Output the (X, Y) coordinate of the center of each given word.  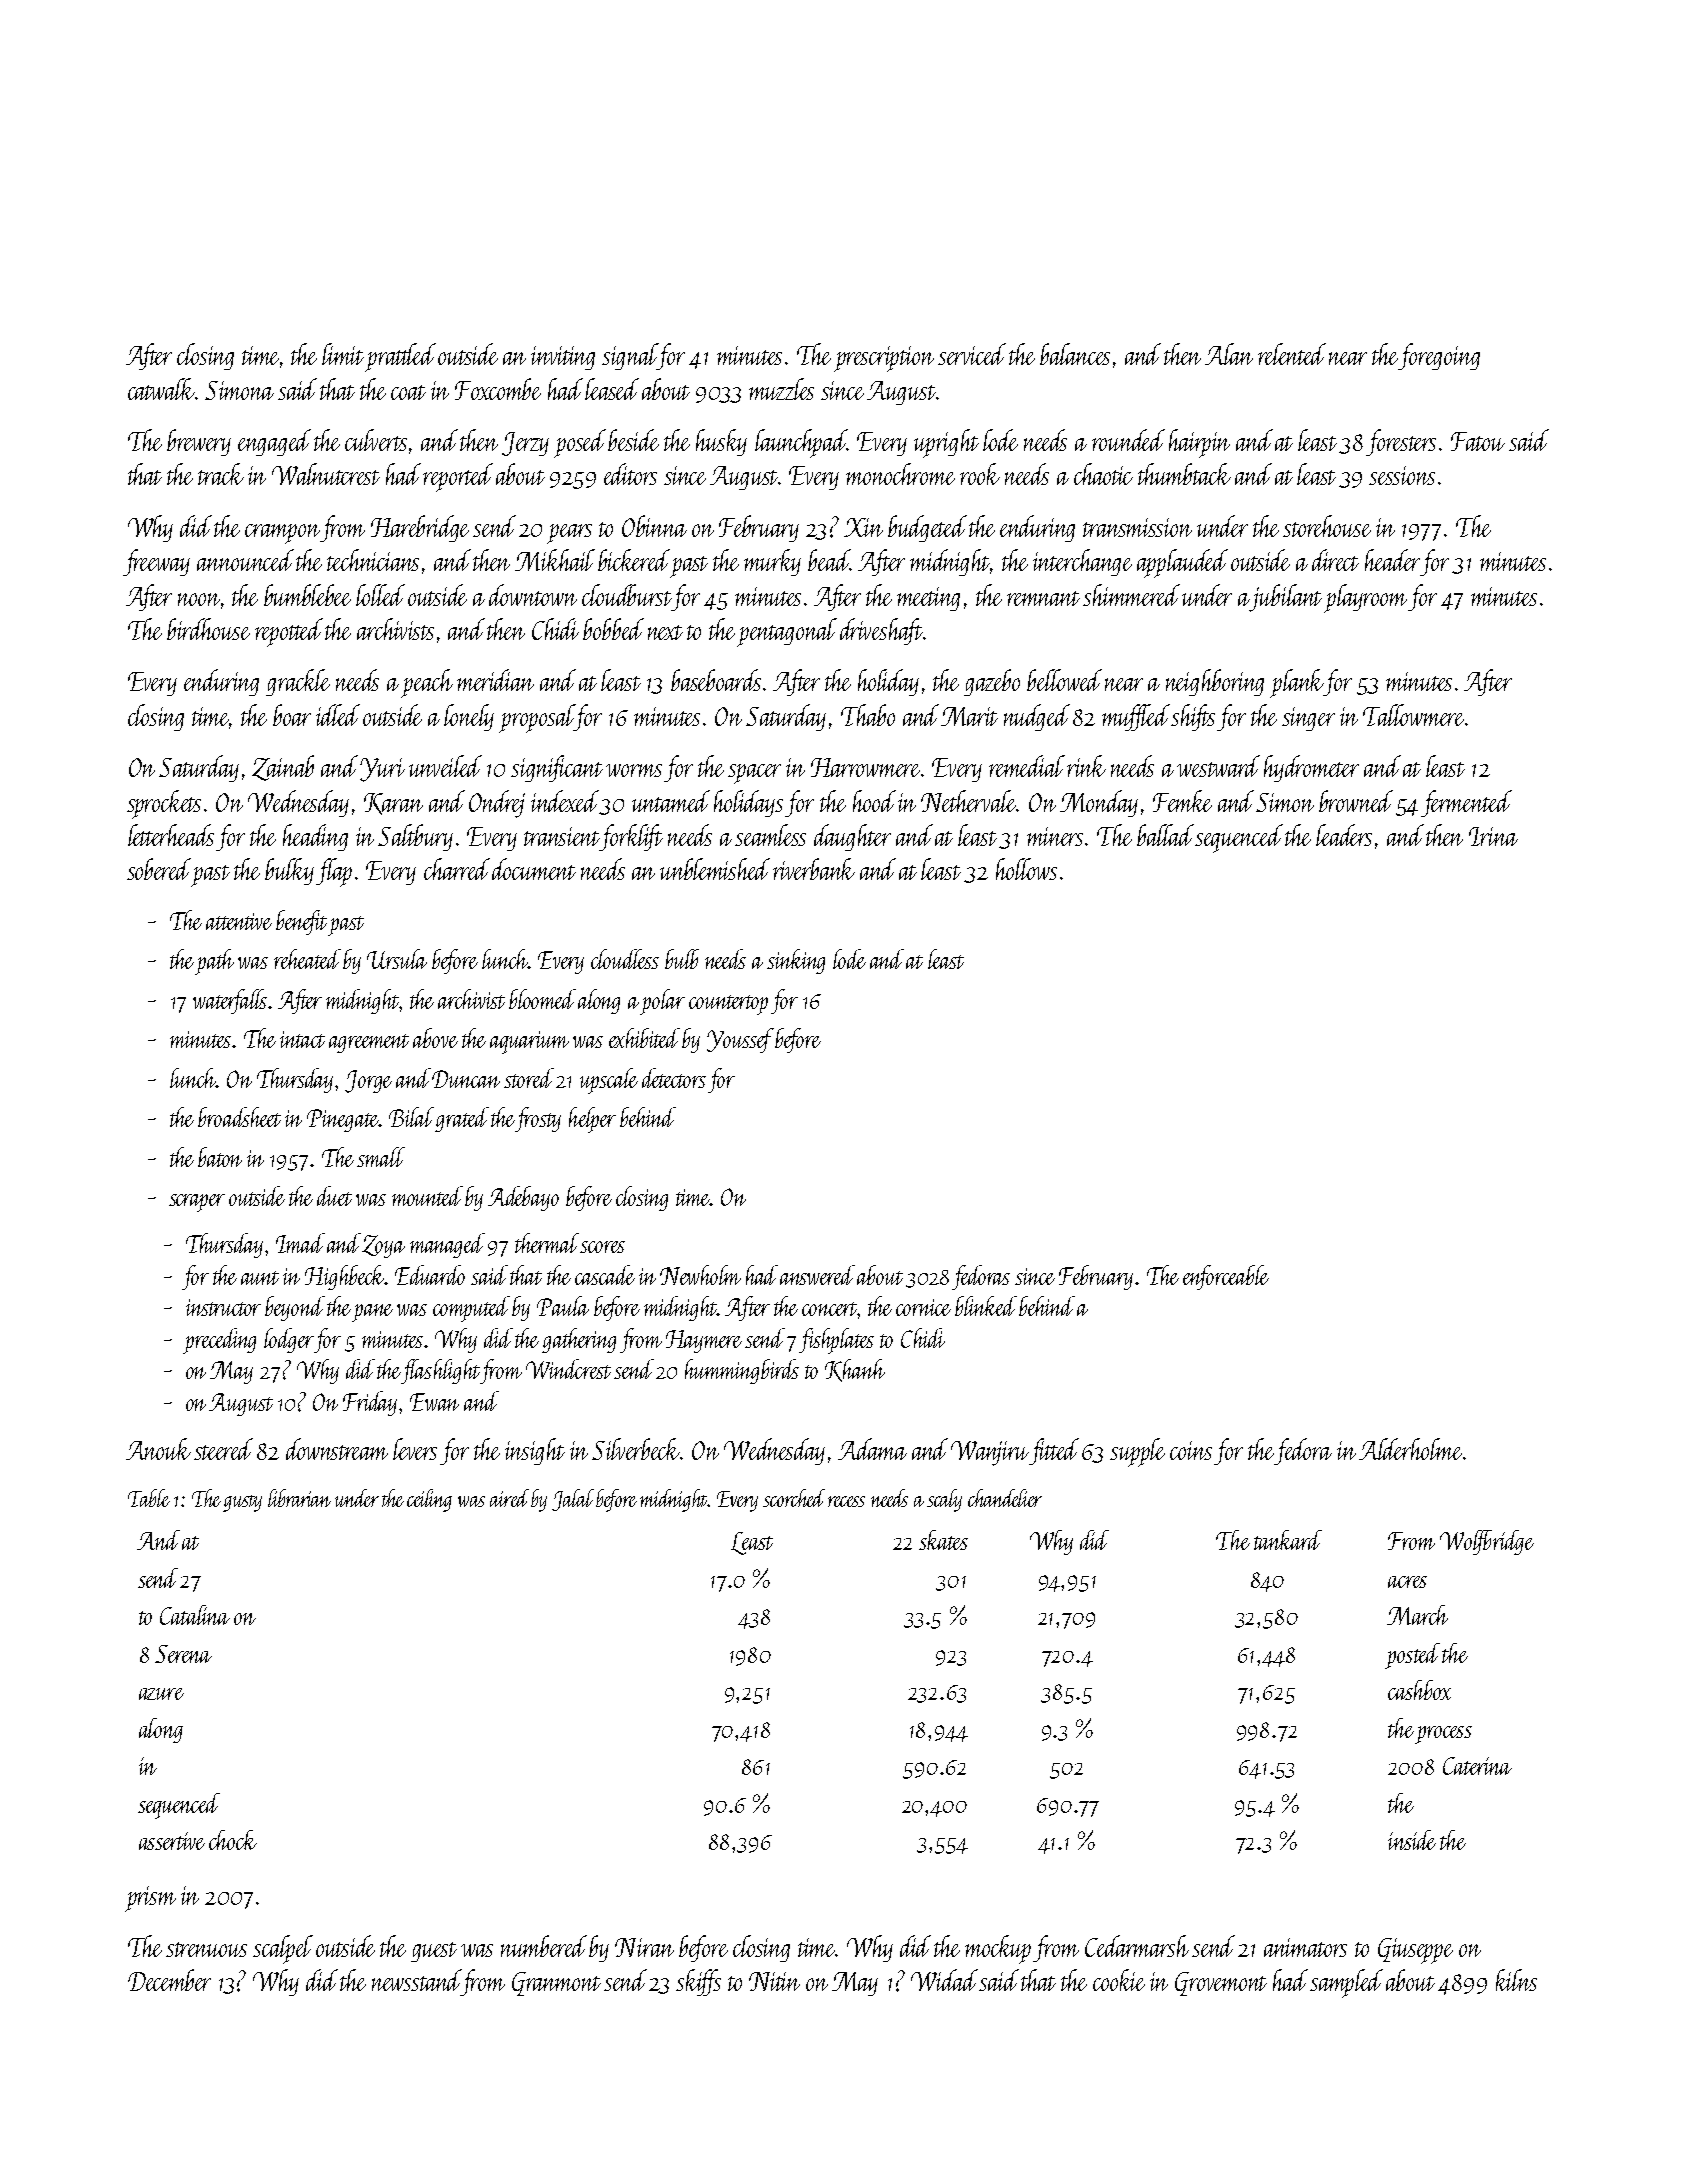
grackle (298, 682)
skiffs (698, 1982)
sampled (1346, 1983)
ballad (1165, 835)
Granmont (556, 1984)
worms (634, 770)
